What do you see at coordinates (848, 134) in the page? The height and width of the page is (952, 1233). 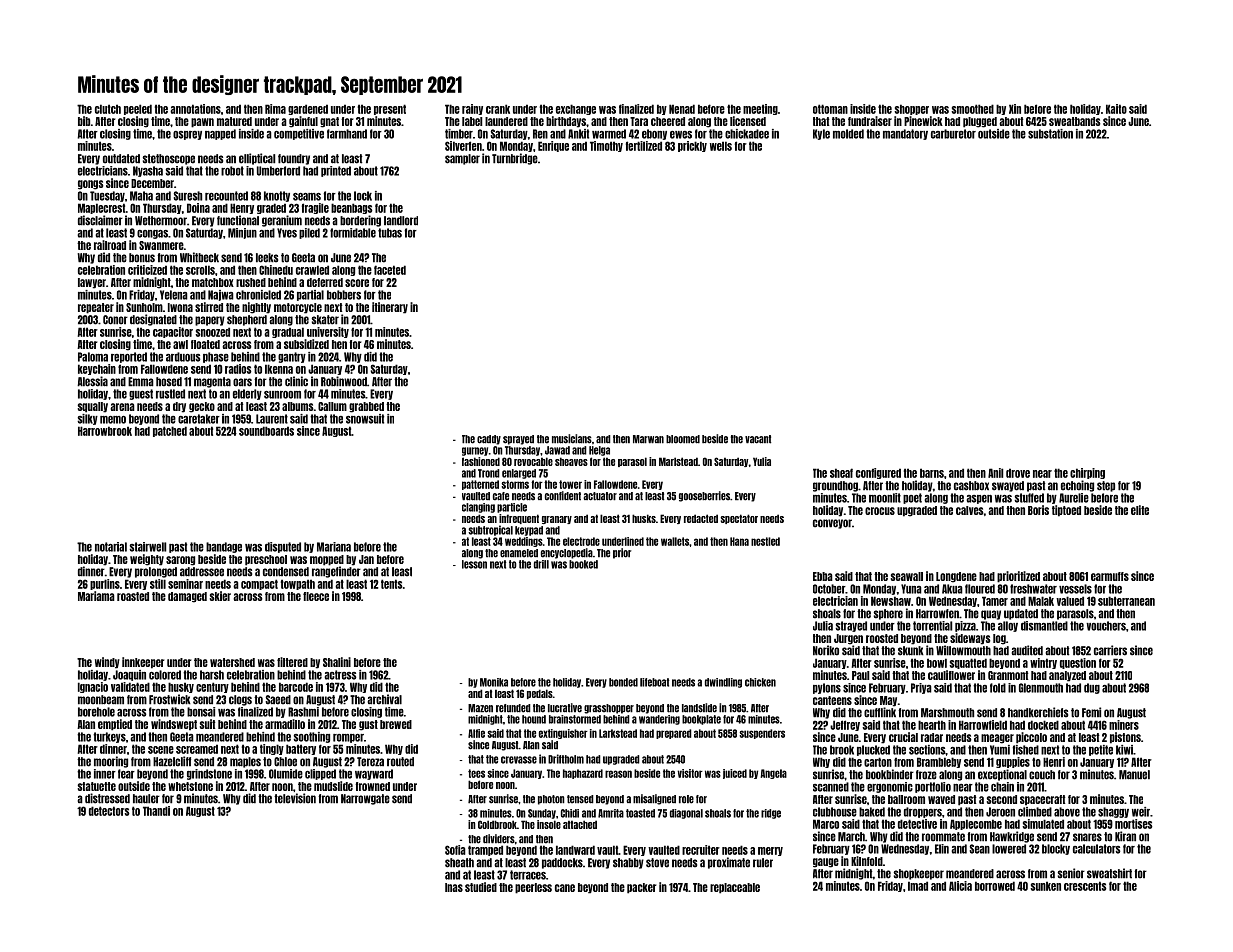 I see `molded` at bounding box center [848, 134].
